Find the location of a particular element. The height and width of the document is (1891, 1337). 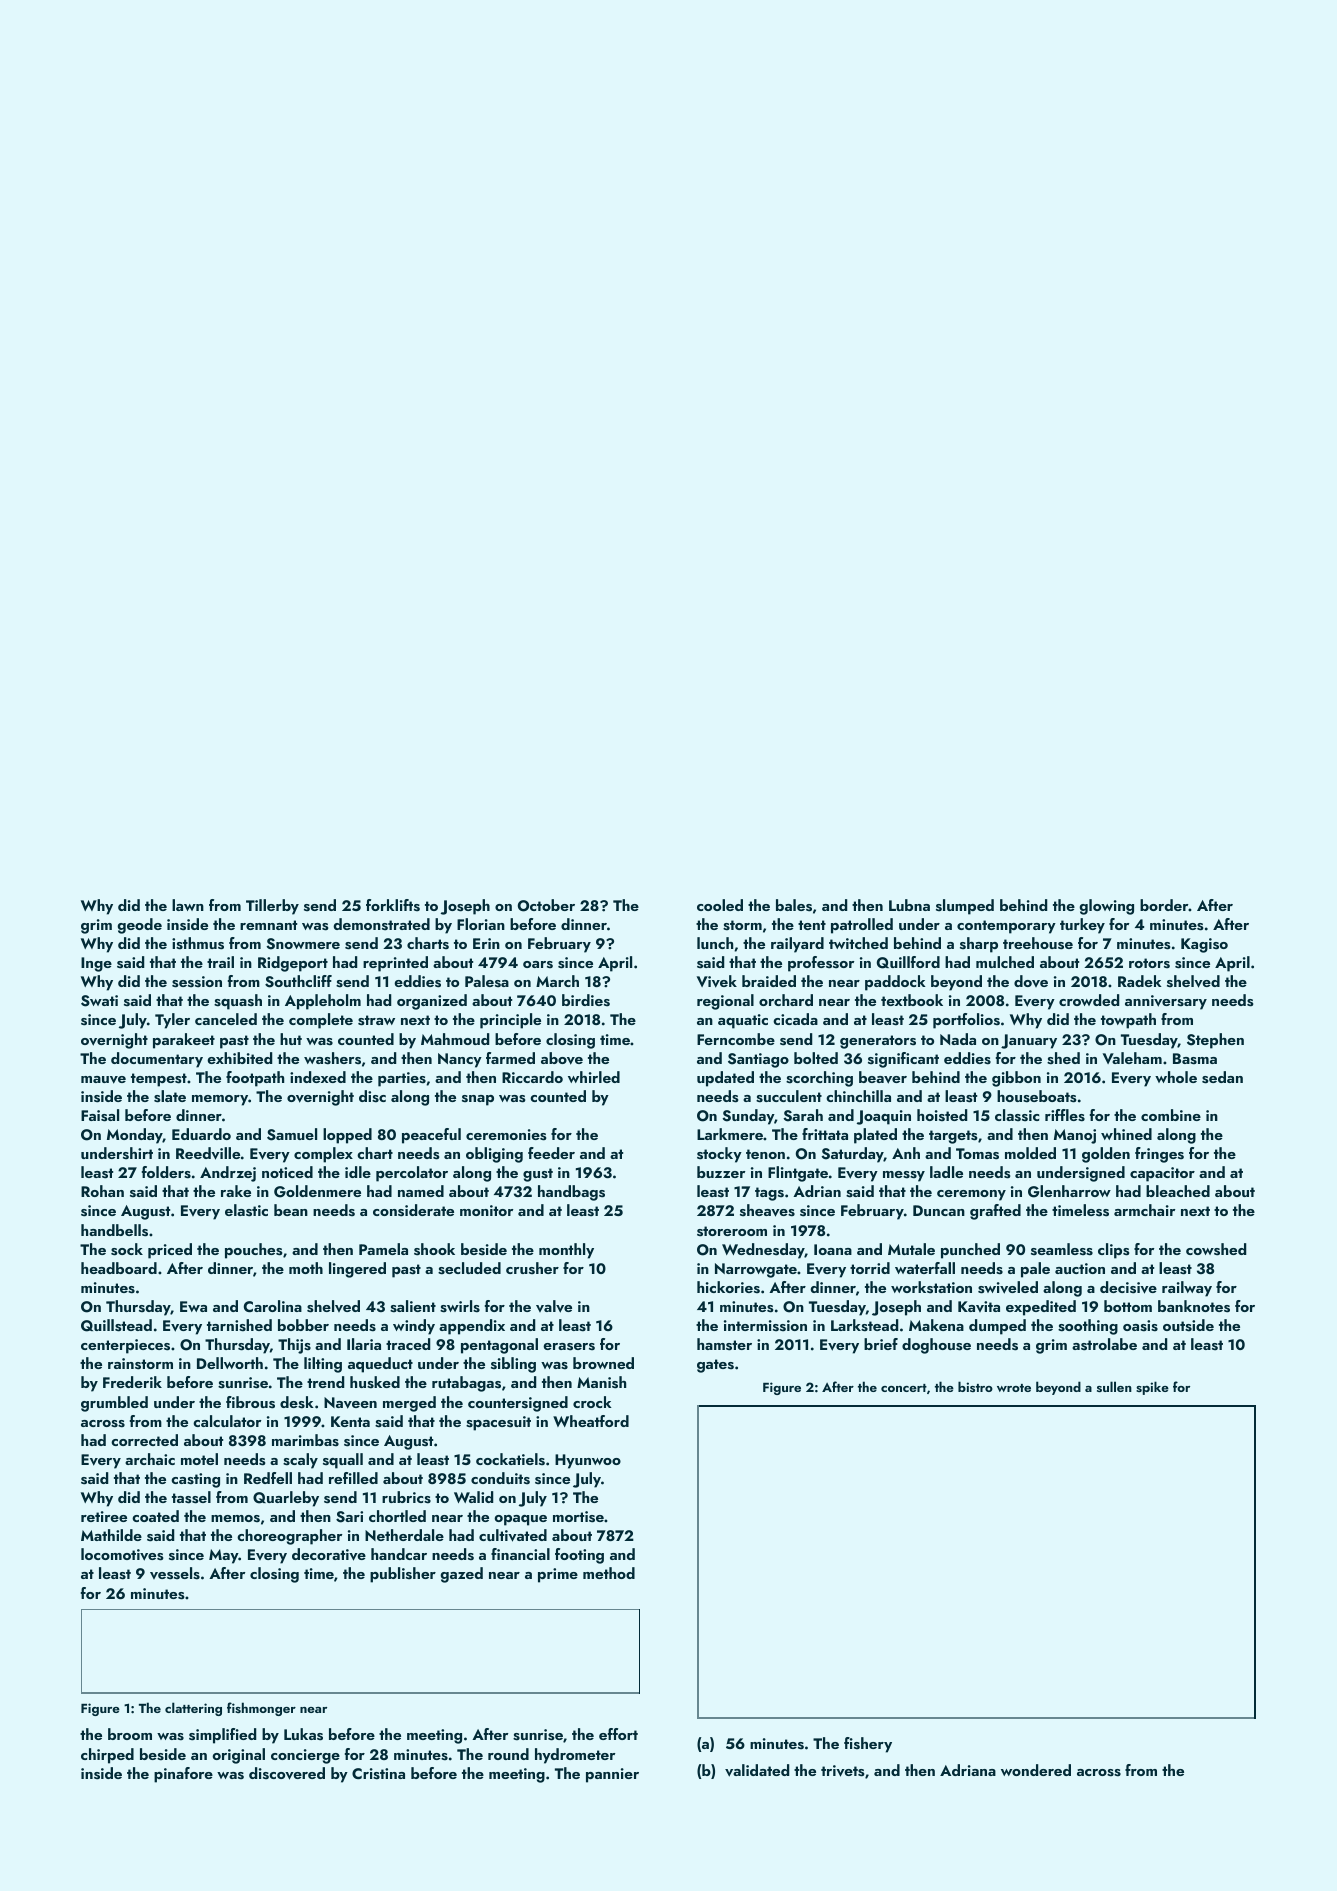

conduits is located at coordinates (500, 1478).
